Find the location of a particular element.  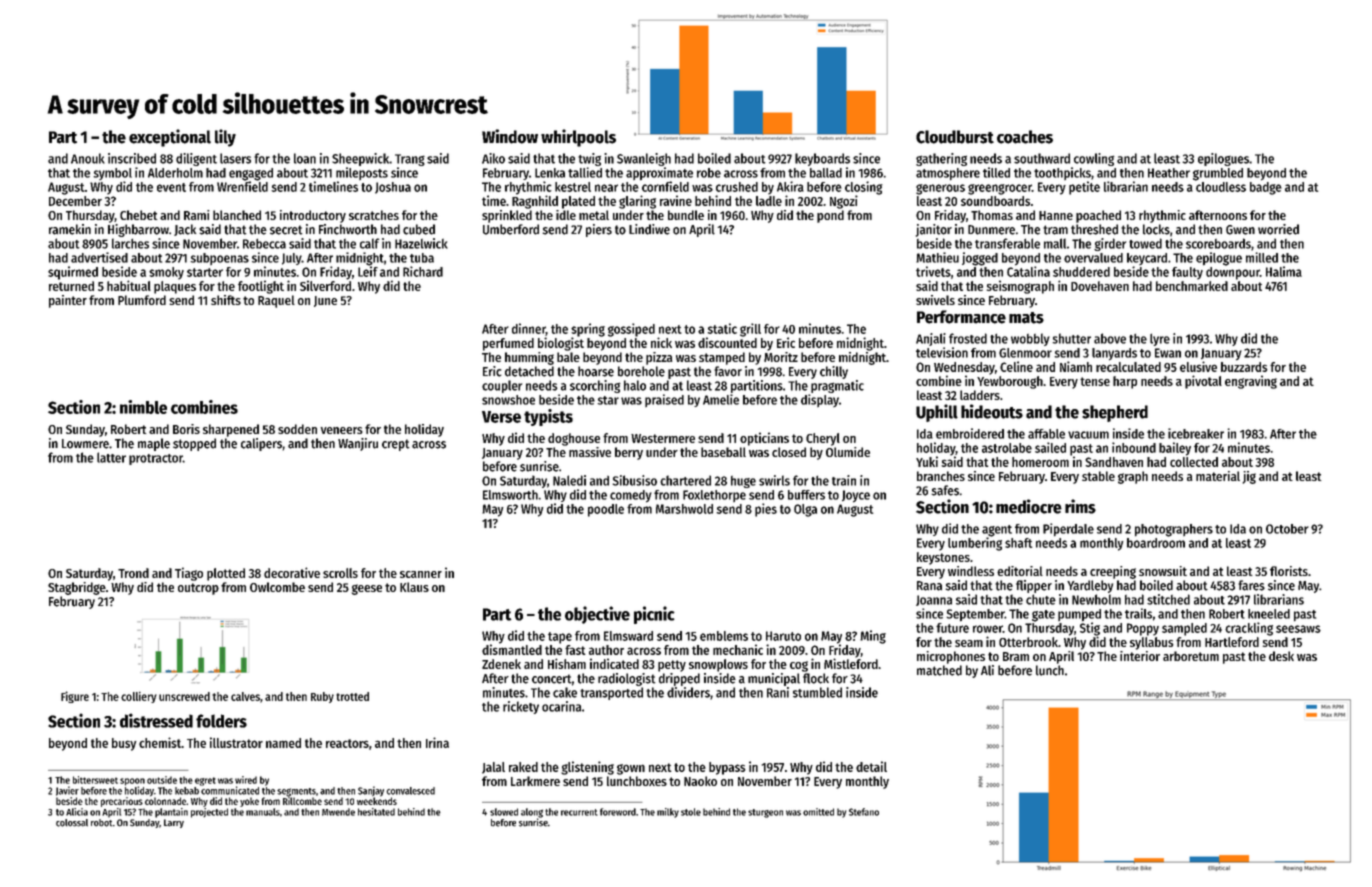

dismantled is located at coordinates (512, 649).
